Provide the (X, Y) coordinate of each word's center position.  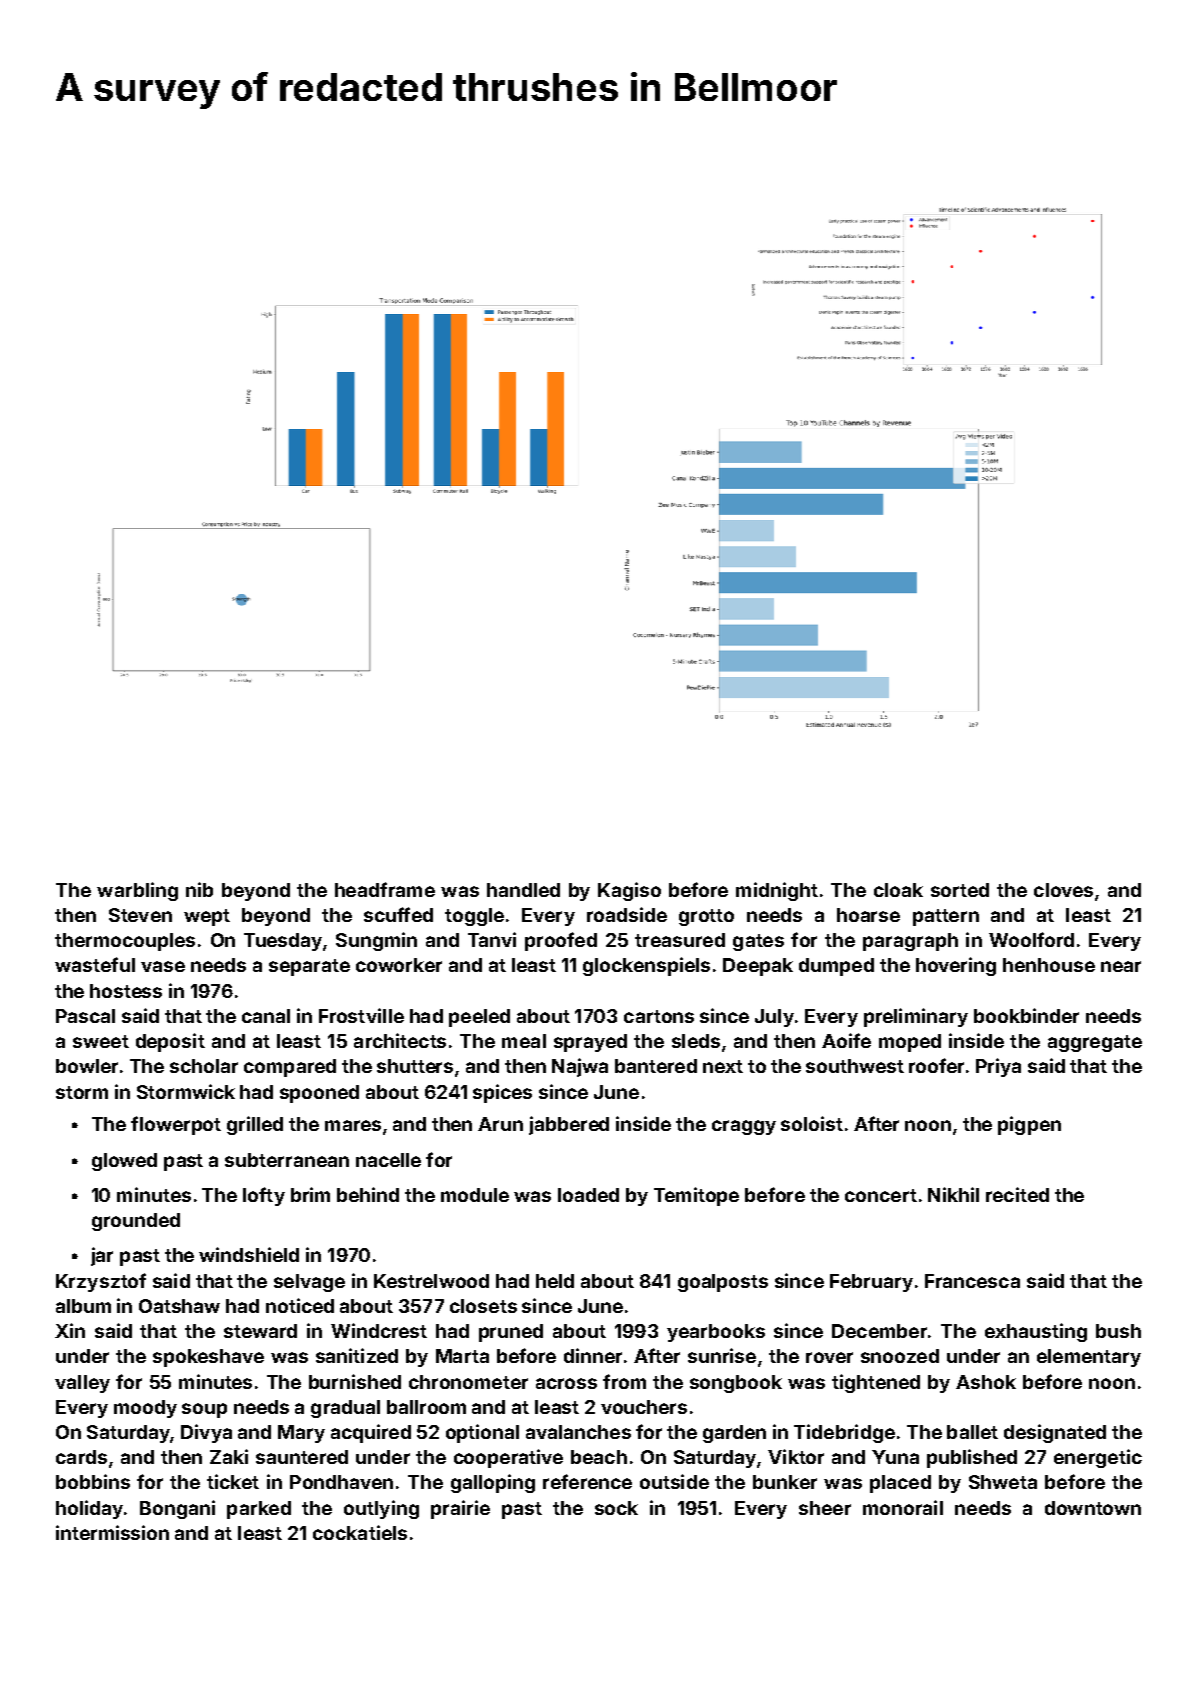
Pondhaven (341, 1482)
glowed (124, 1162)
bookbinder (1026, 1015)
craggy (744, 1127)
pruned (511, 1333)
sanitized (357, 1355)
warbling (137, 891)
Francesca (972, 1281)
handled (523, 890)
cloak (898, 890)
